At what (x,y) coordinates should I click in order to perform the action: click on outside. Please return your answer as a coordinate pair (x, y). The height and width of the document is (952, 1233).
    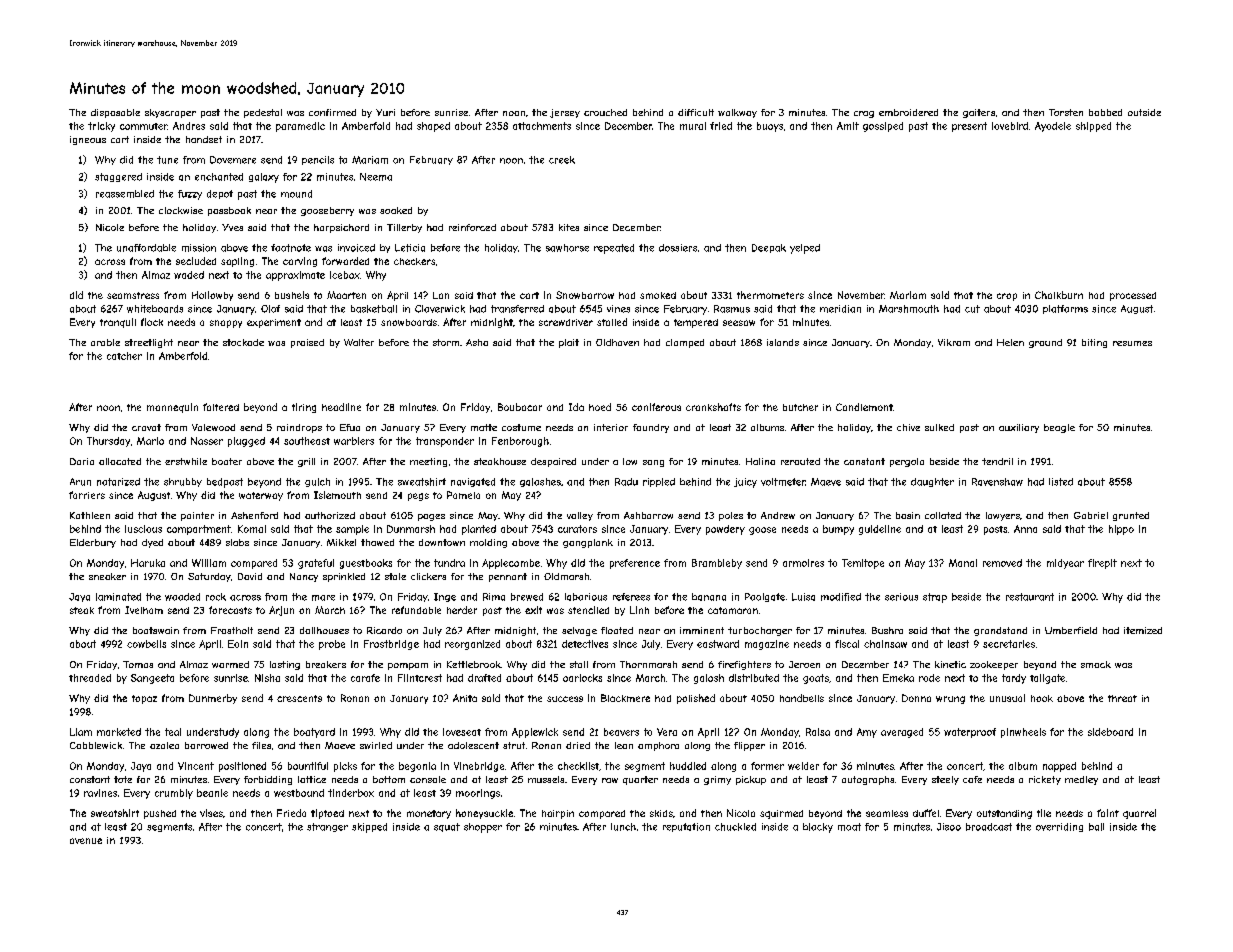
    Looking at the image, I should click on (1144, 112).
